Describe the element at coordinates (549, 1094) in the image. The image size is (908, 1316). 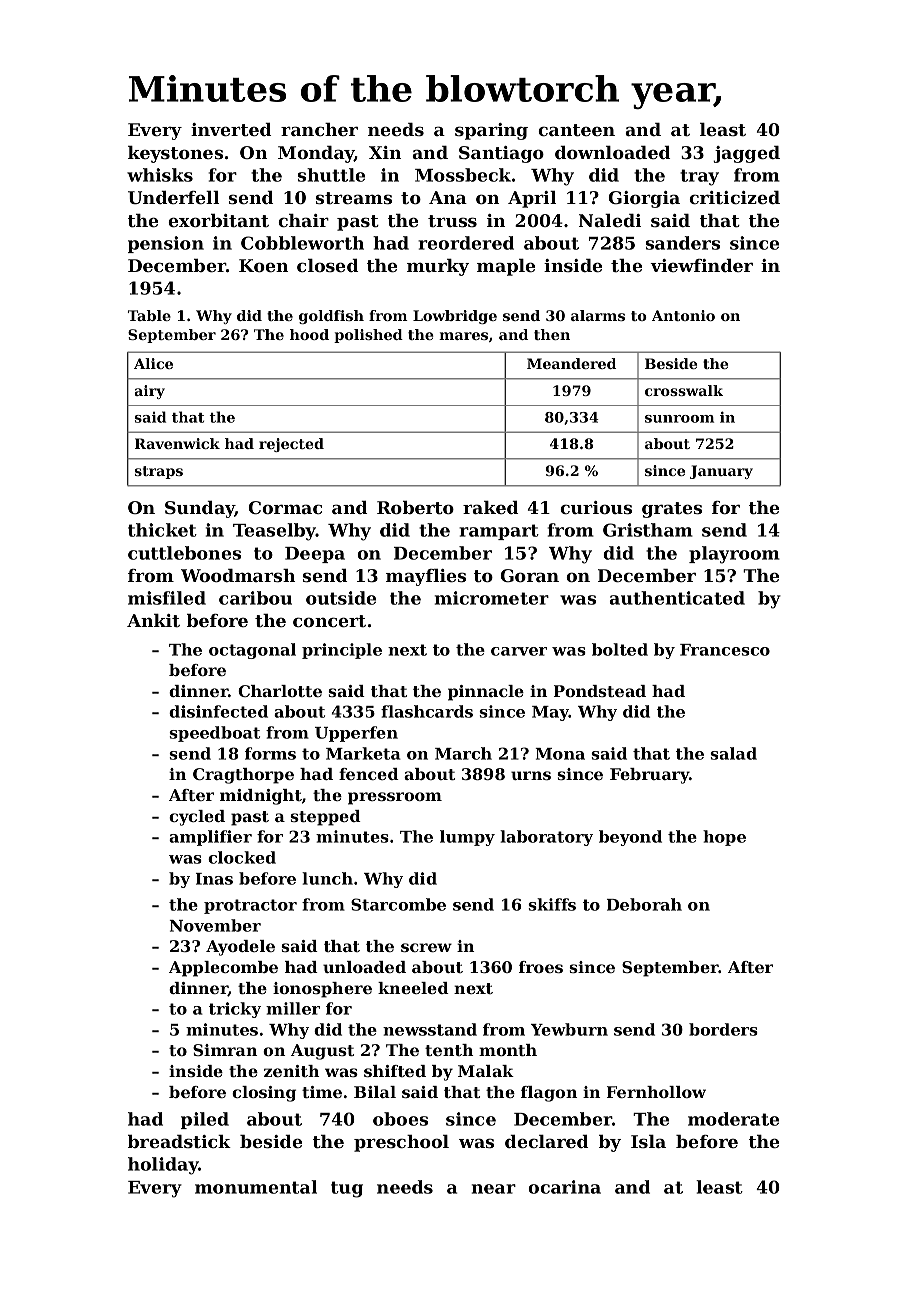
I see `flagon` at that location.
